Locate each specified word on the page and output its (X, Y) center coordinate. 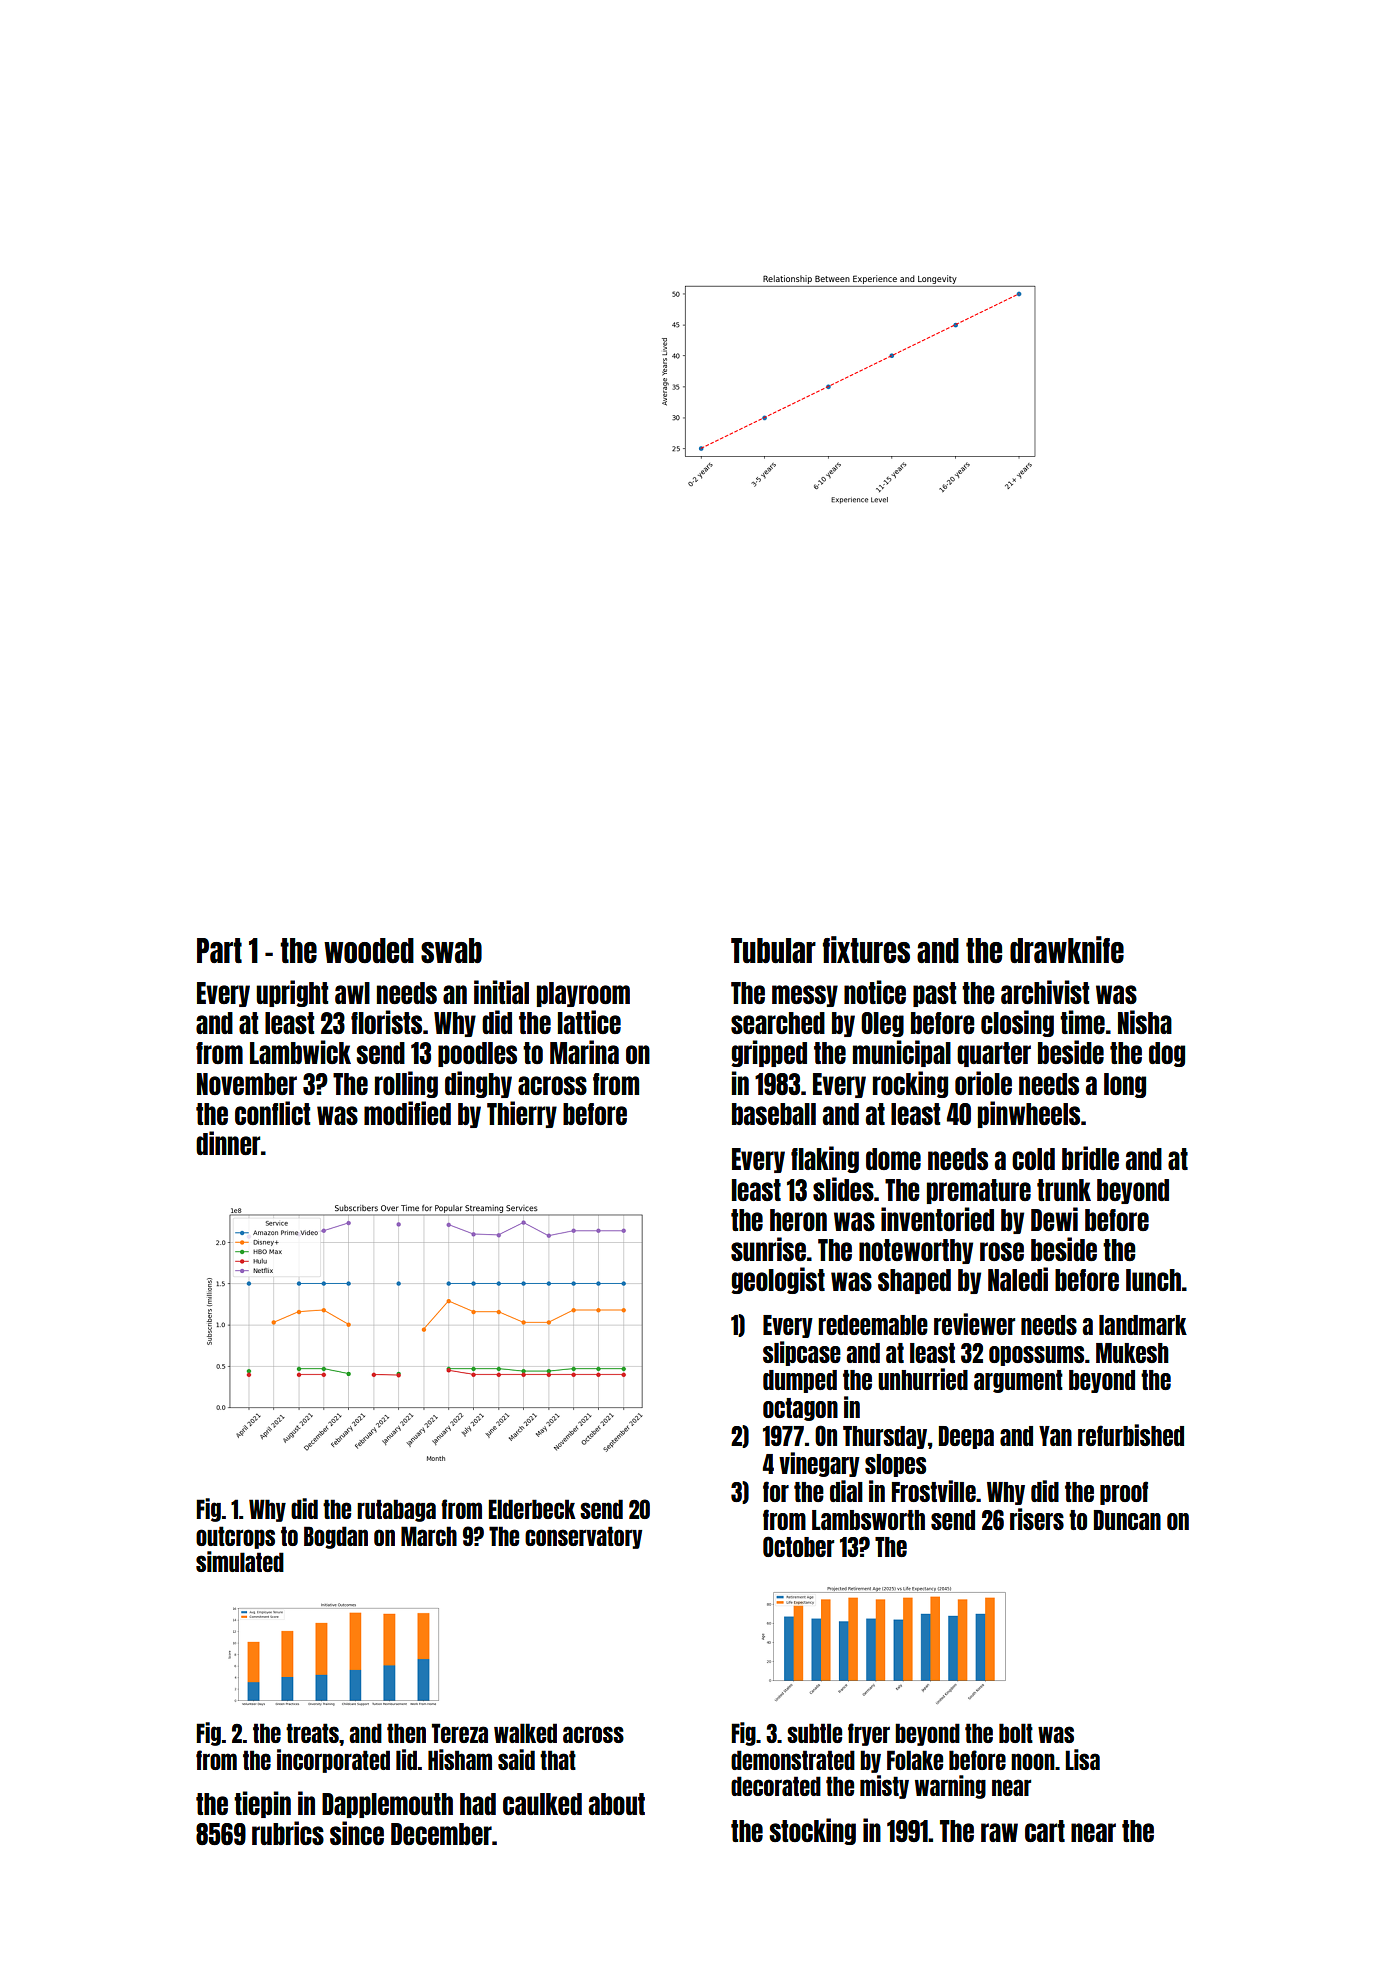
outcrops (235, 1537)
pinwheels (1029, 1114)
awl (352, 993)
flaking (825, 1159)
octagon (800, 1409)
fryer (869, 1734)
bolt (1016, 1733)
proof (1124, 1493)
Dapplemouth (387, 1805)
